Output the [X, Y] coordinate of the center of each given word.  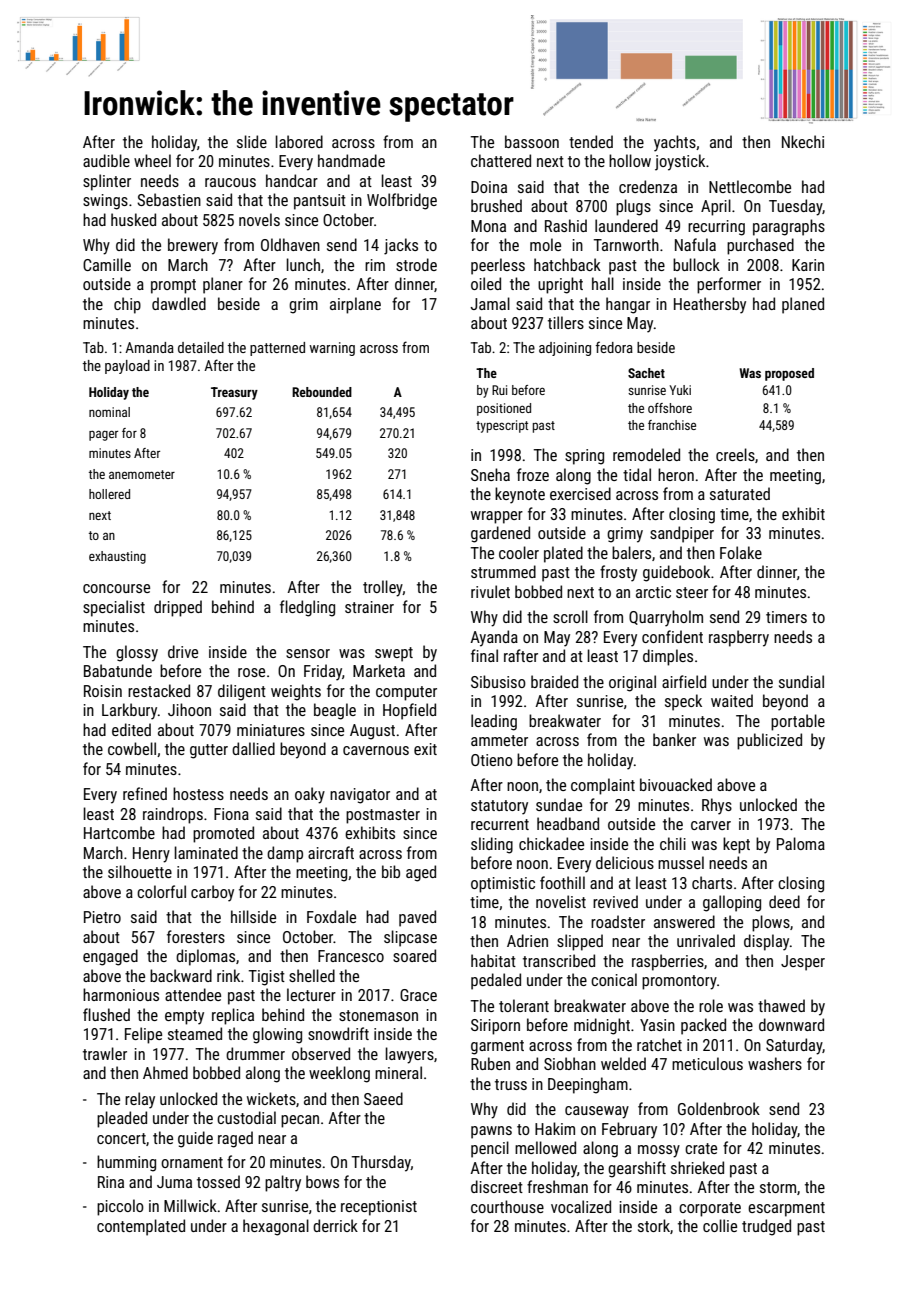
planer [223, 285]
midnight [602, 1026]
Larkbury [129, 711]
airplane [355, 305]
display [766, 942]
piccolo [120, 1207]
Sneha [490, 474]
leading [494, 722]
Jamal [490, 303]
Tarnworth [626, 244]
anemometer [142, 474]
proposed [789, 374]
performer [729, 285]
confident [672, 636]
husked [133, 219]
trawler [105, 1053]
